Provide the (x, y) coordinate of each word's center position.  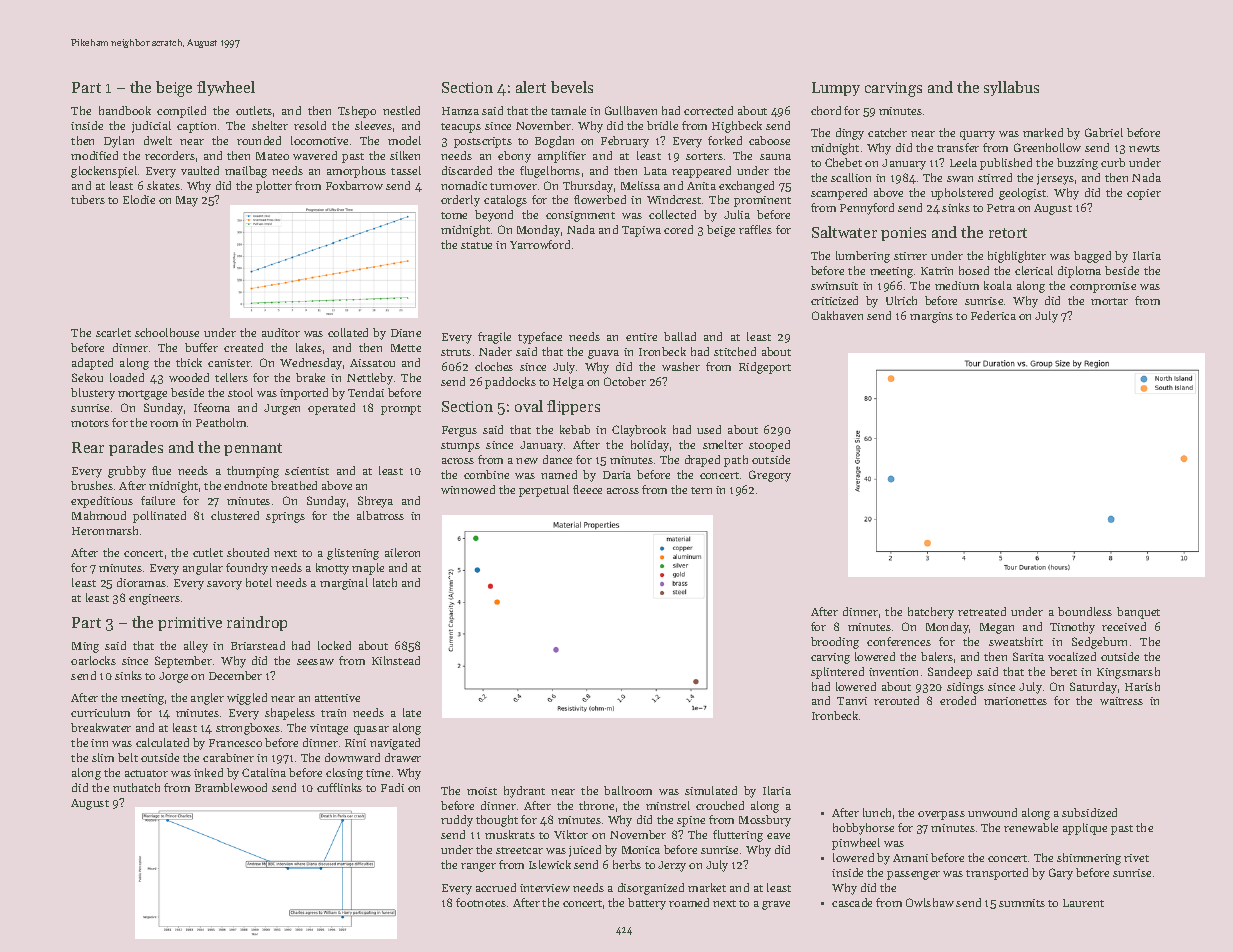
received (1124, 626)
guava (603, 354)
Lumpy (836, 89)
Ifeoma (212, 407)
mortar (1109, 301)
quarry (977, 135)
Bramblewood (231, 787)
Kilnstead (396, 660)
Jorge (173, 677)
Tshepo (357, 112)
